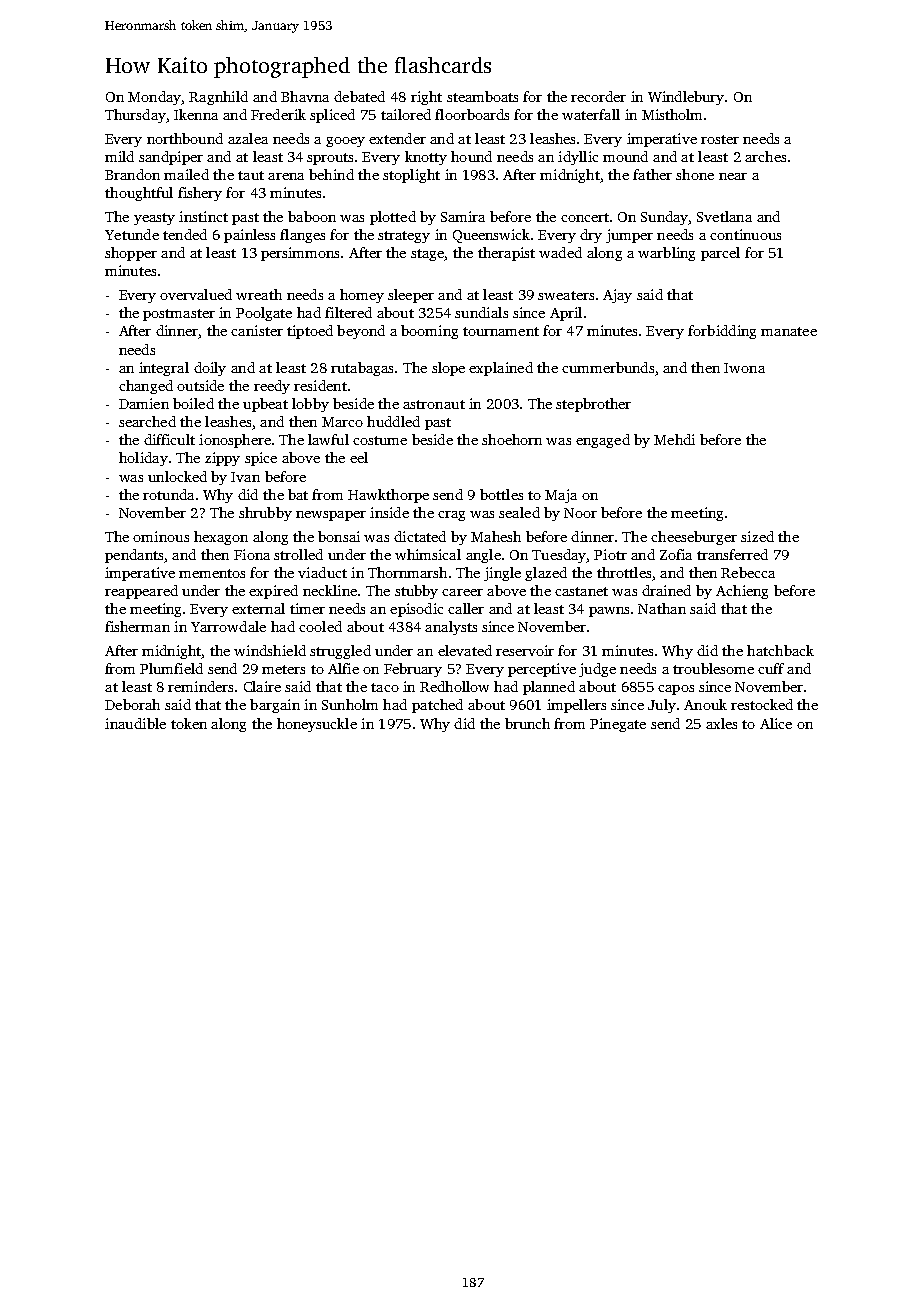 This screenshot has height=1308, width=924. I want to click on Alice, so click(776, 723).
